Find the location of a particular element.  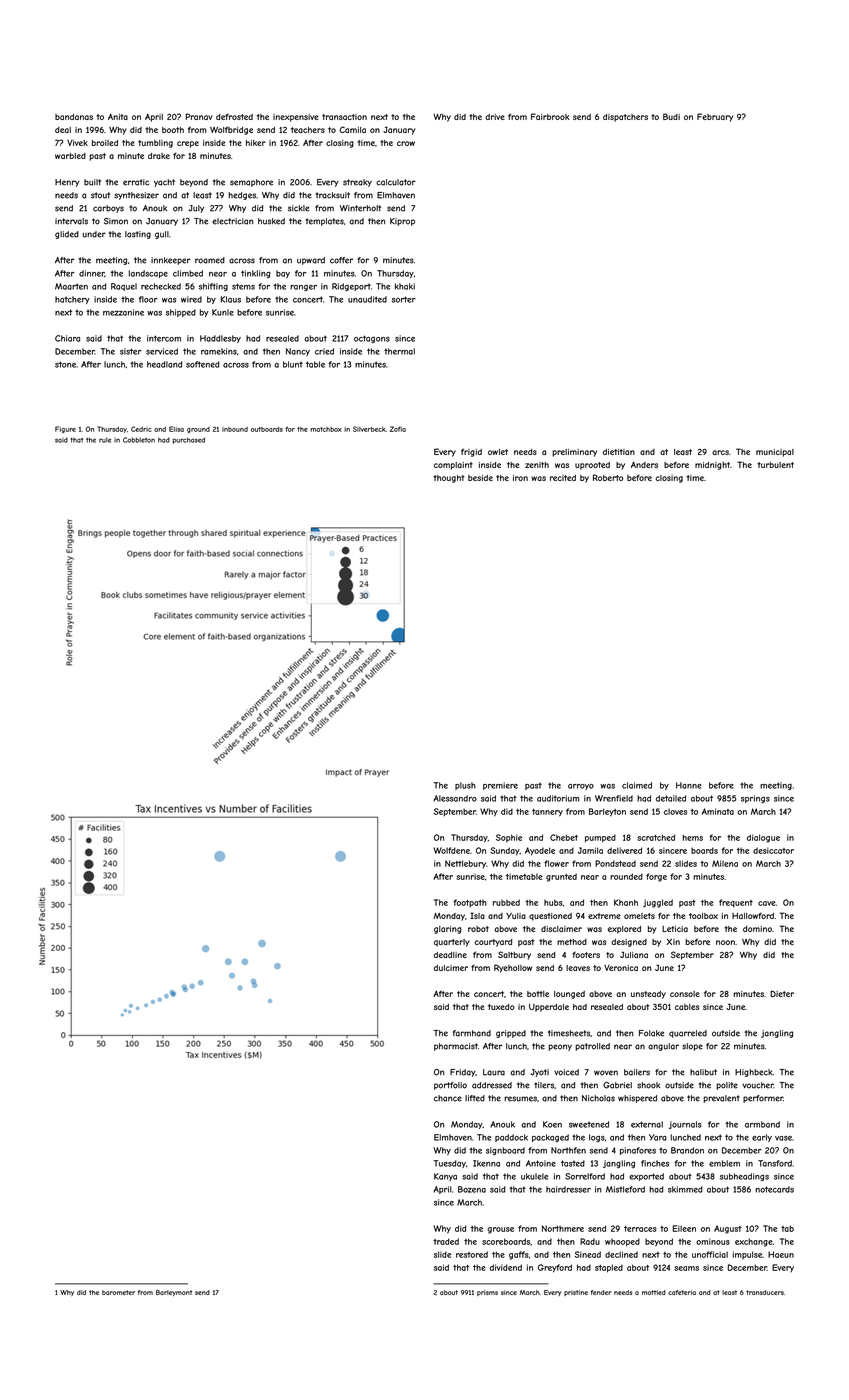

arcs is located at coordinates (720, 452).
